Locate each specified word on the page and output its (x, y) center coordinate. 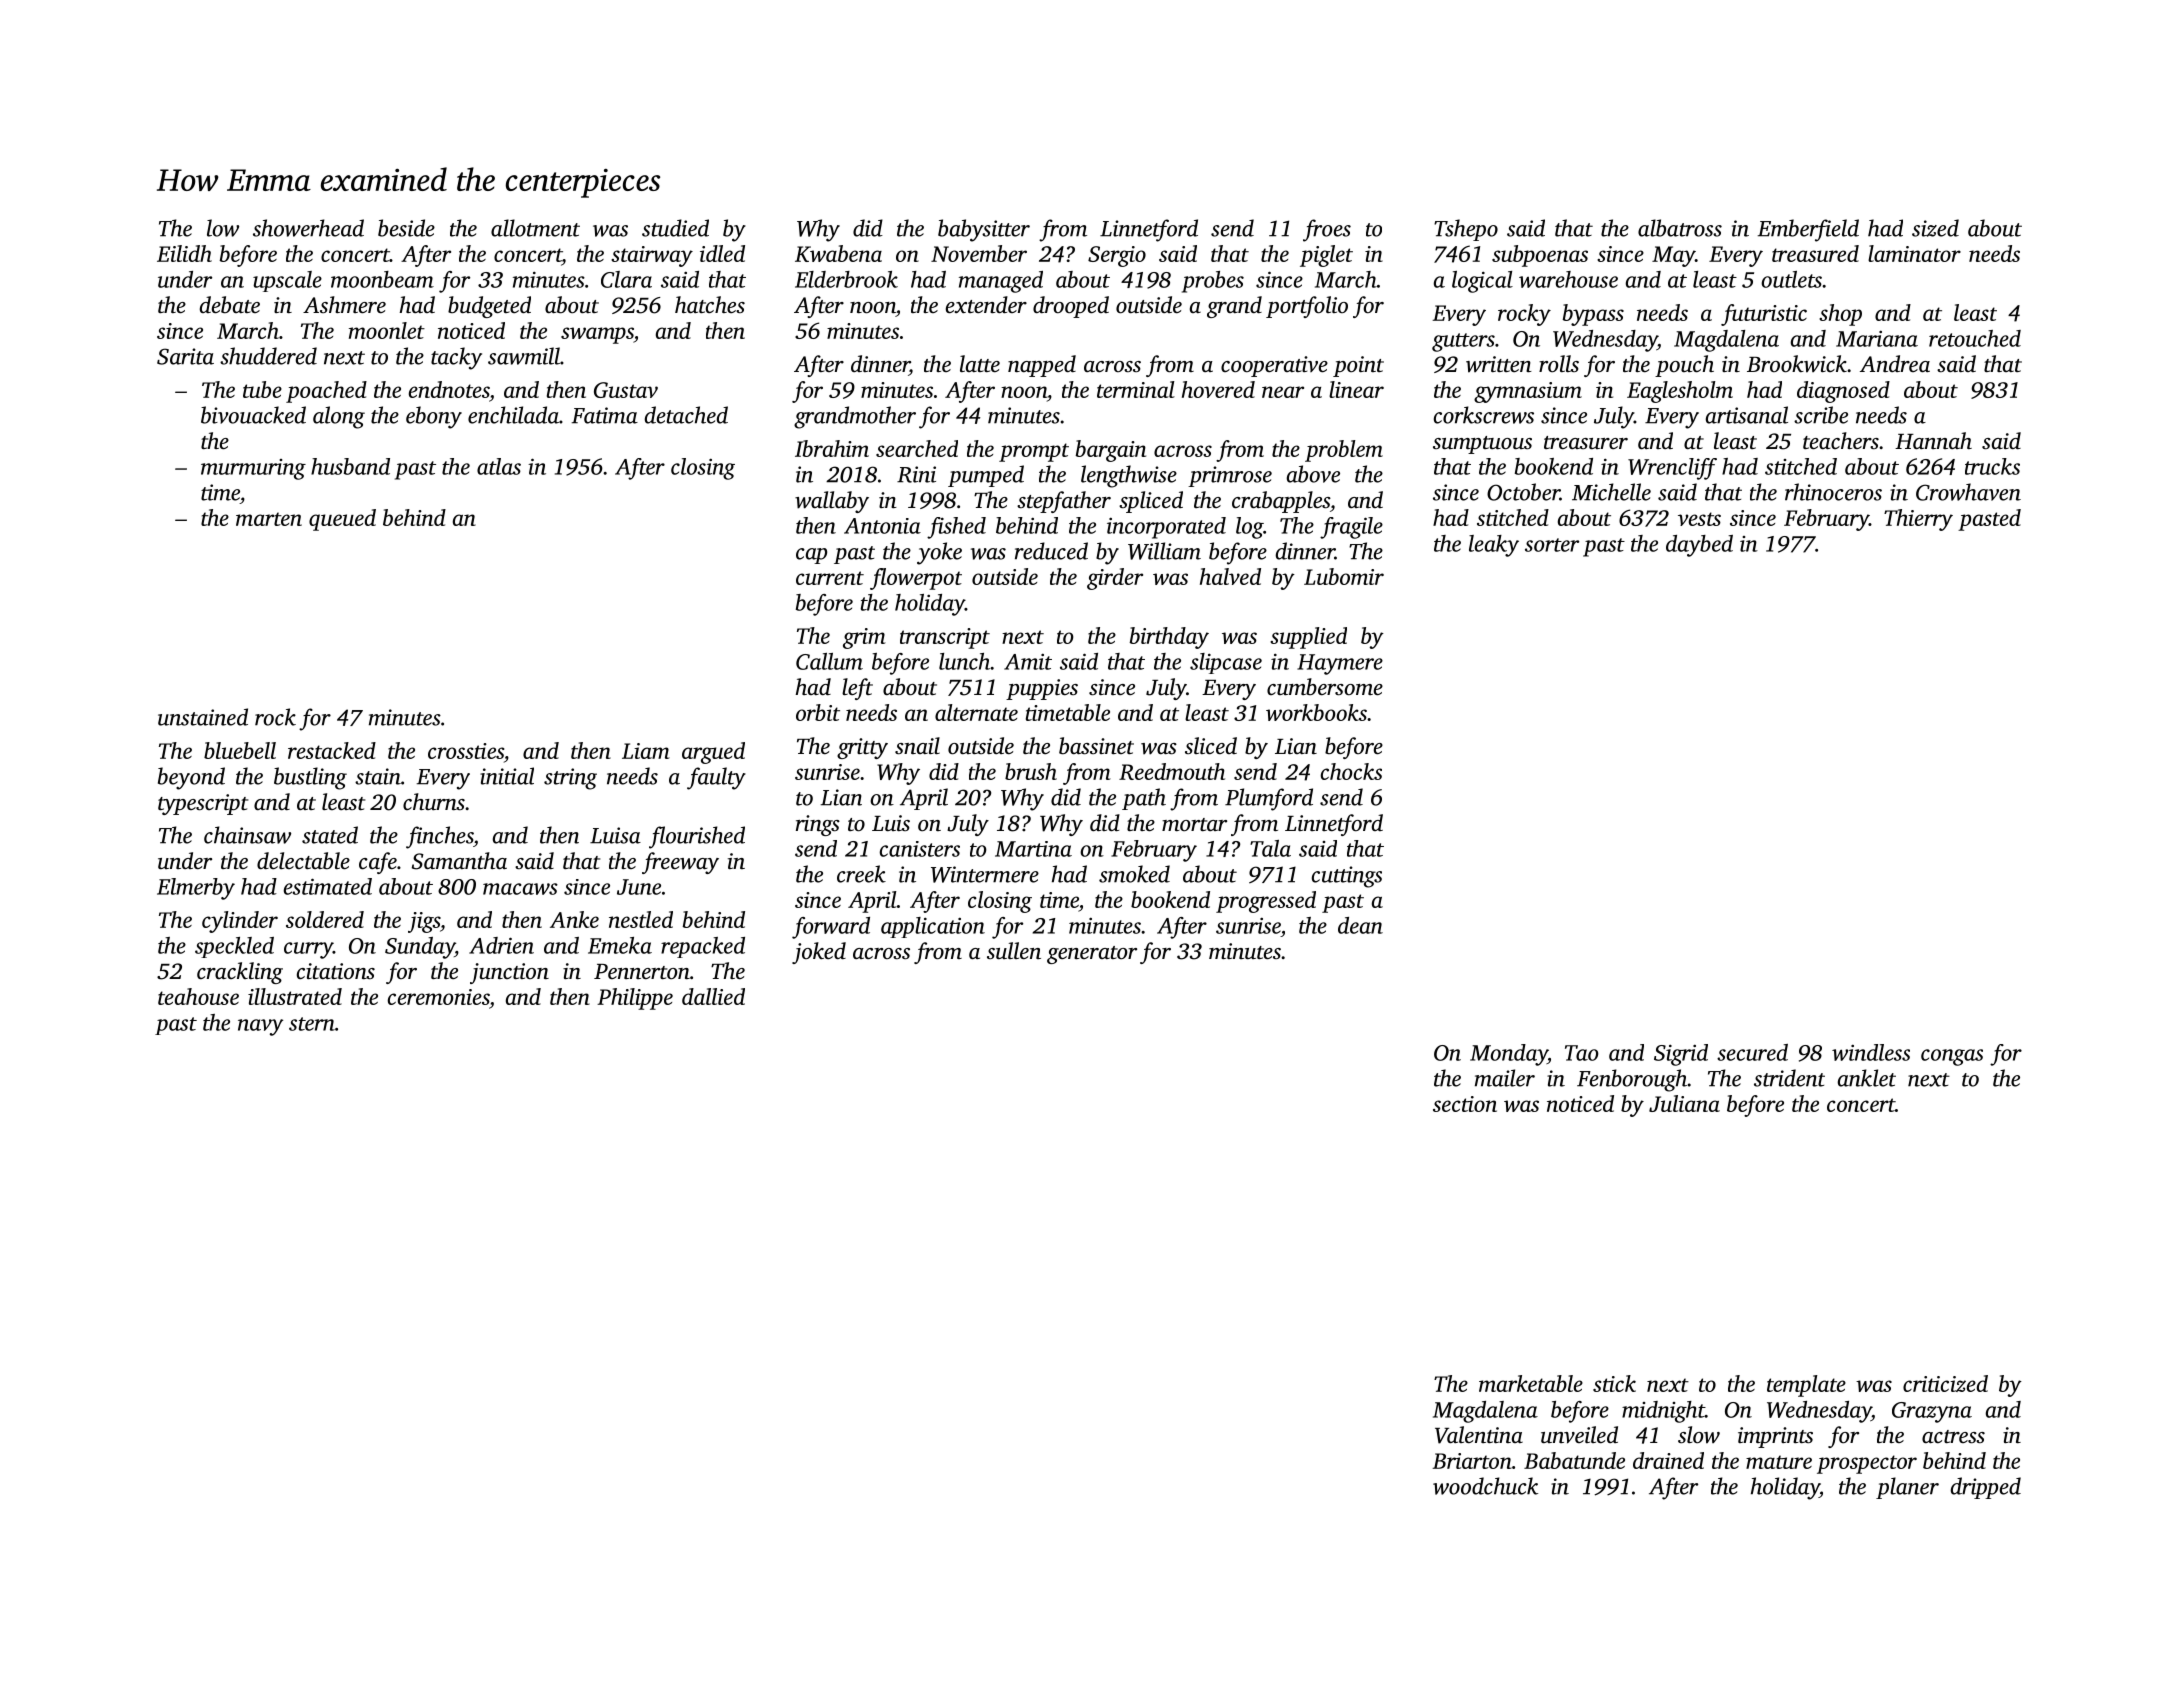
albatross (1680, 228)
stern (312, 1024)
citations (336, 971)
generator (1092, 955)
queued (342, 520)
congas (1952, 1057)
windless (1871, 1052)
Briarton (1472, 1461)
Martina (1033, 849)
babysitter (984, 230)
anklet (1867, 1078)
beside (406, 228)
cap (811, 556)
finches (439, 837)
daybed (1699, 546)
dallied (713, 996)
